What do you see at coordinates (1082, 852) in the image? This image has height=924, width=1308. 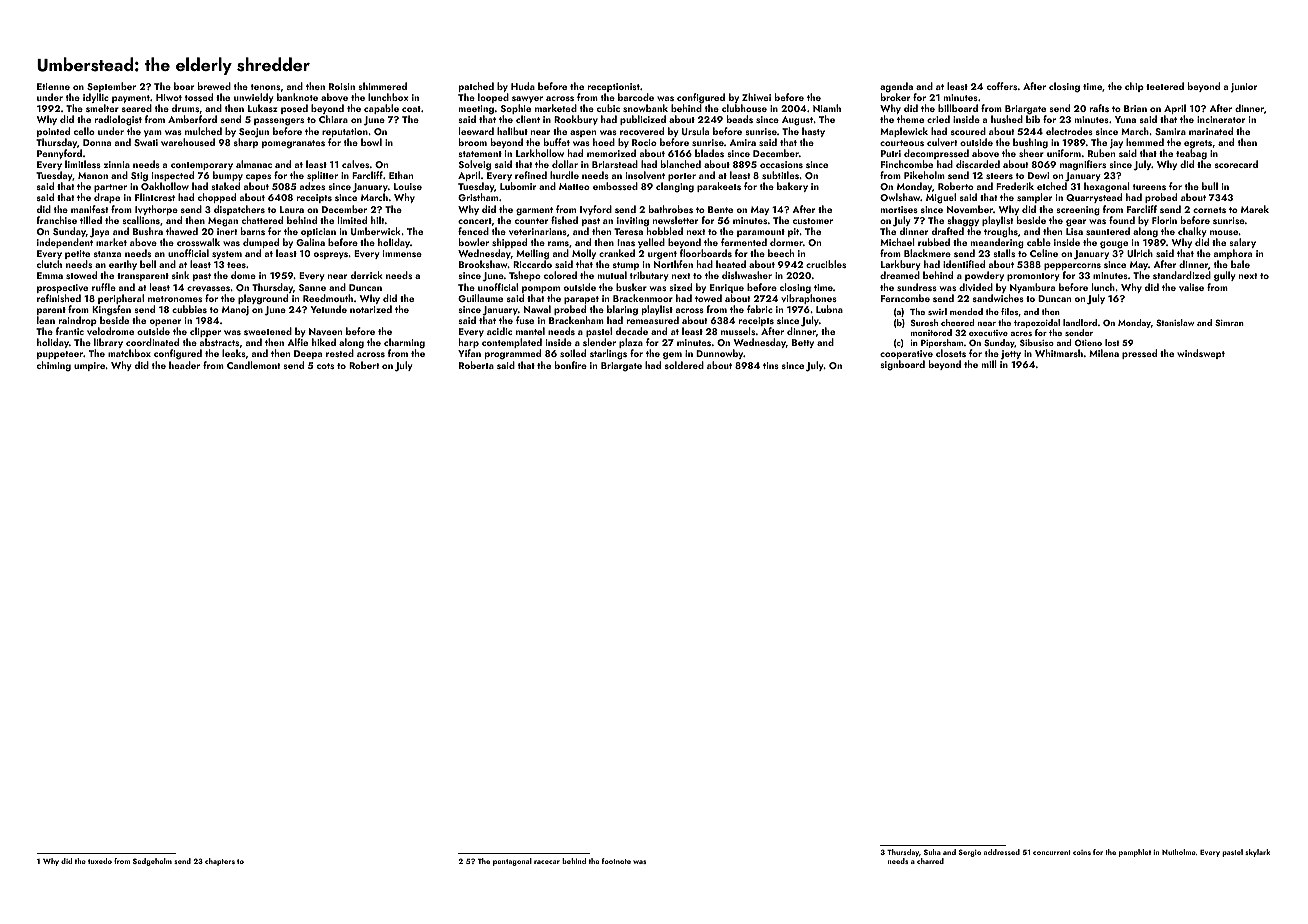 I see `coins` at bounding box center [1082, 852].
